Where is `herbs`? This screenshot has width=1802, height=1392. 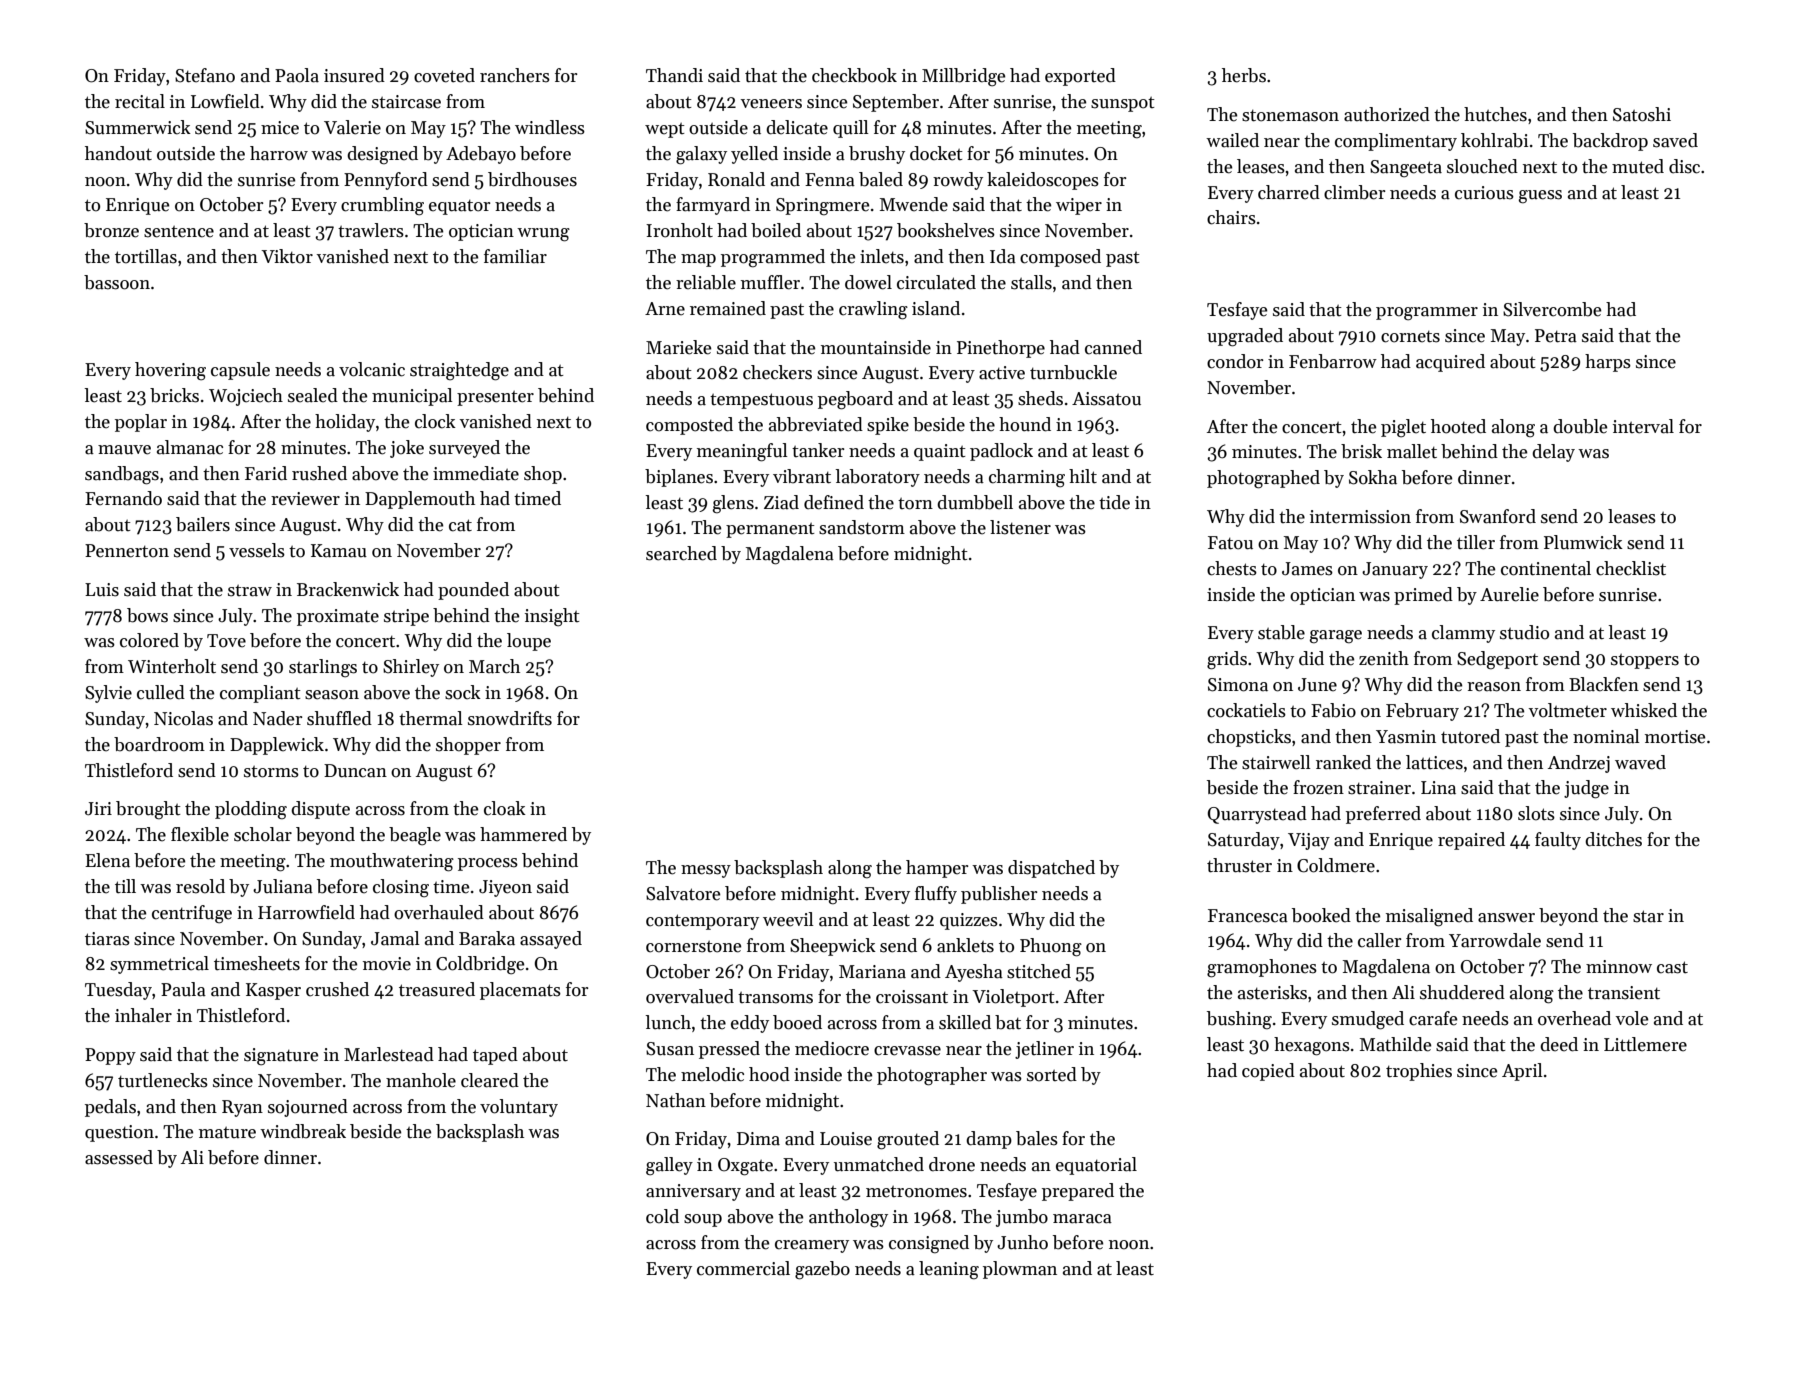 herbs is located at coordinates (1244, 75).
